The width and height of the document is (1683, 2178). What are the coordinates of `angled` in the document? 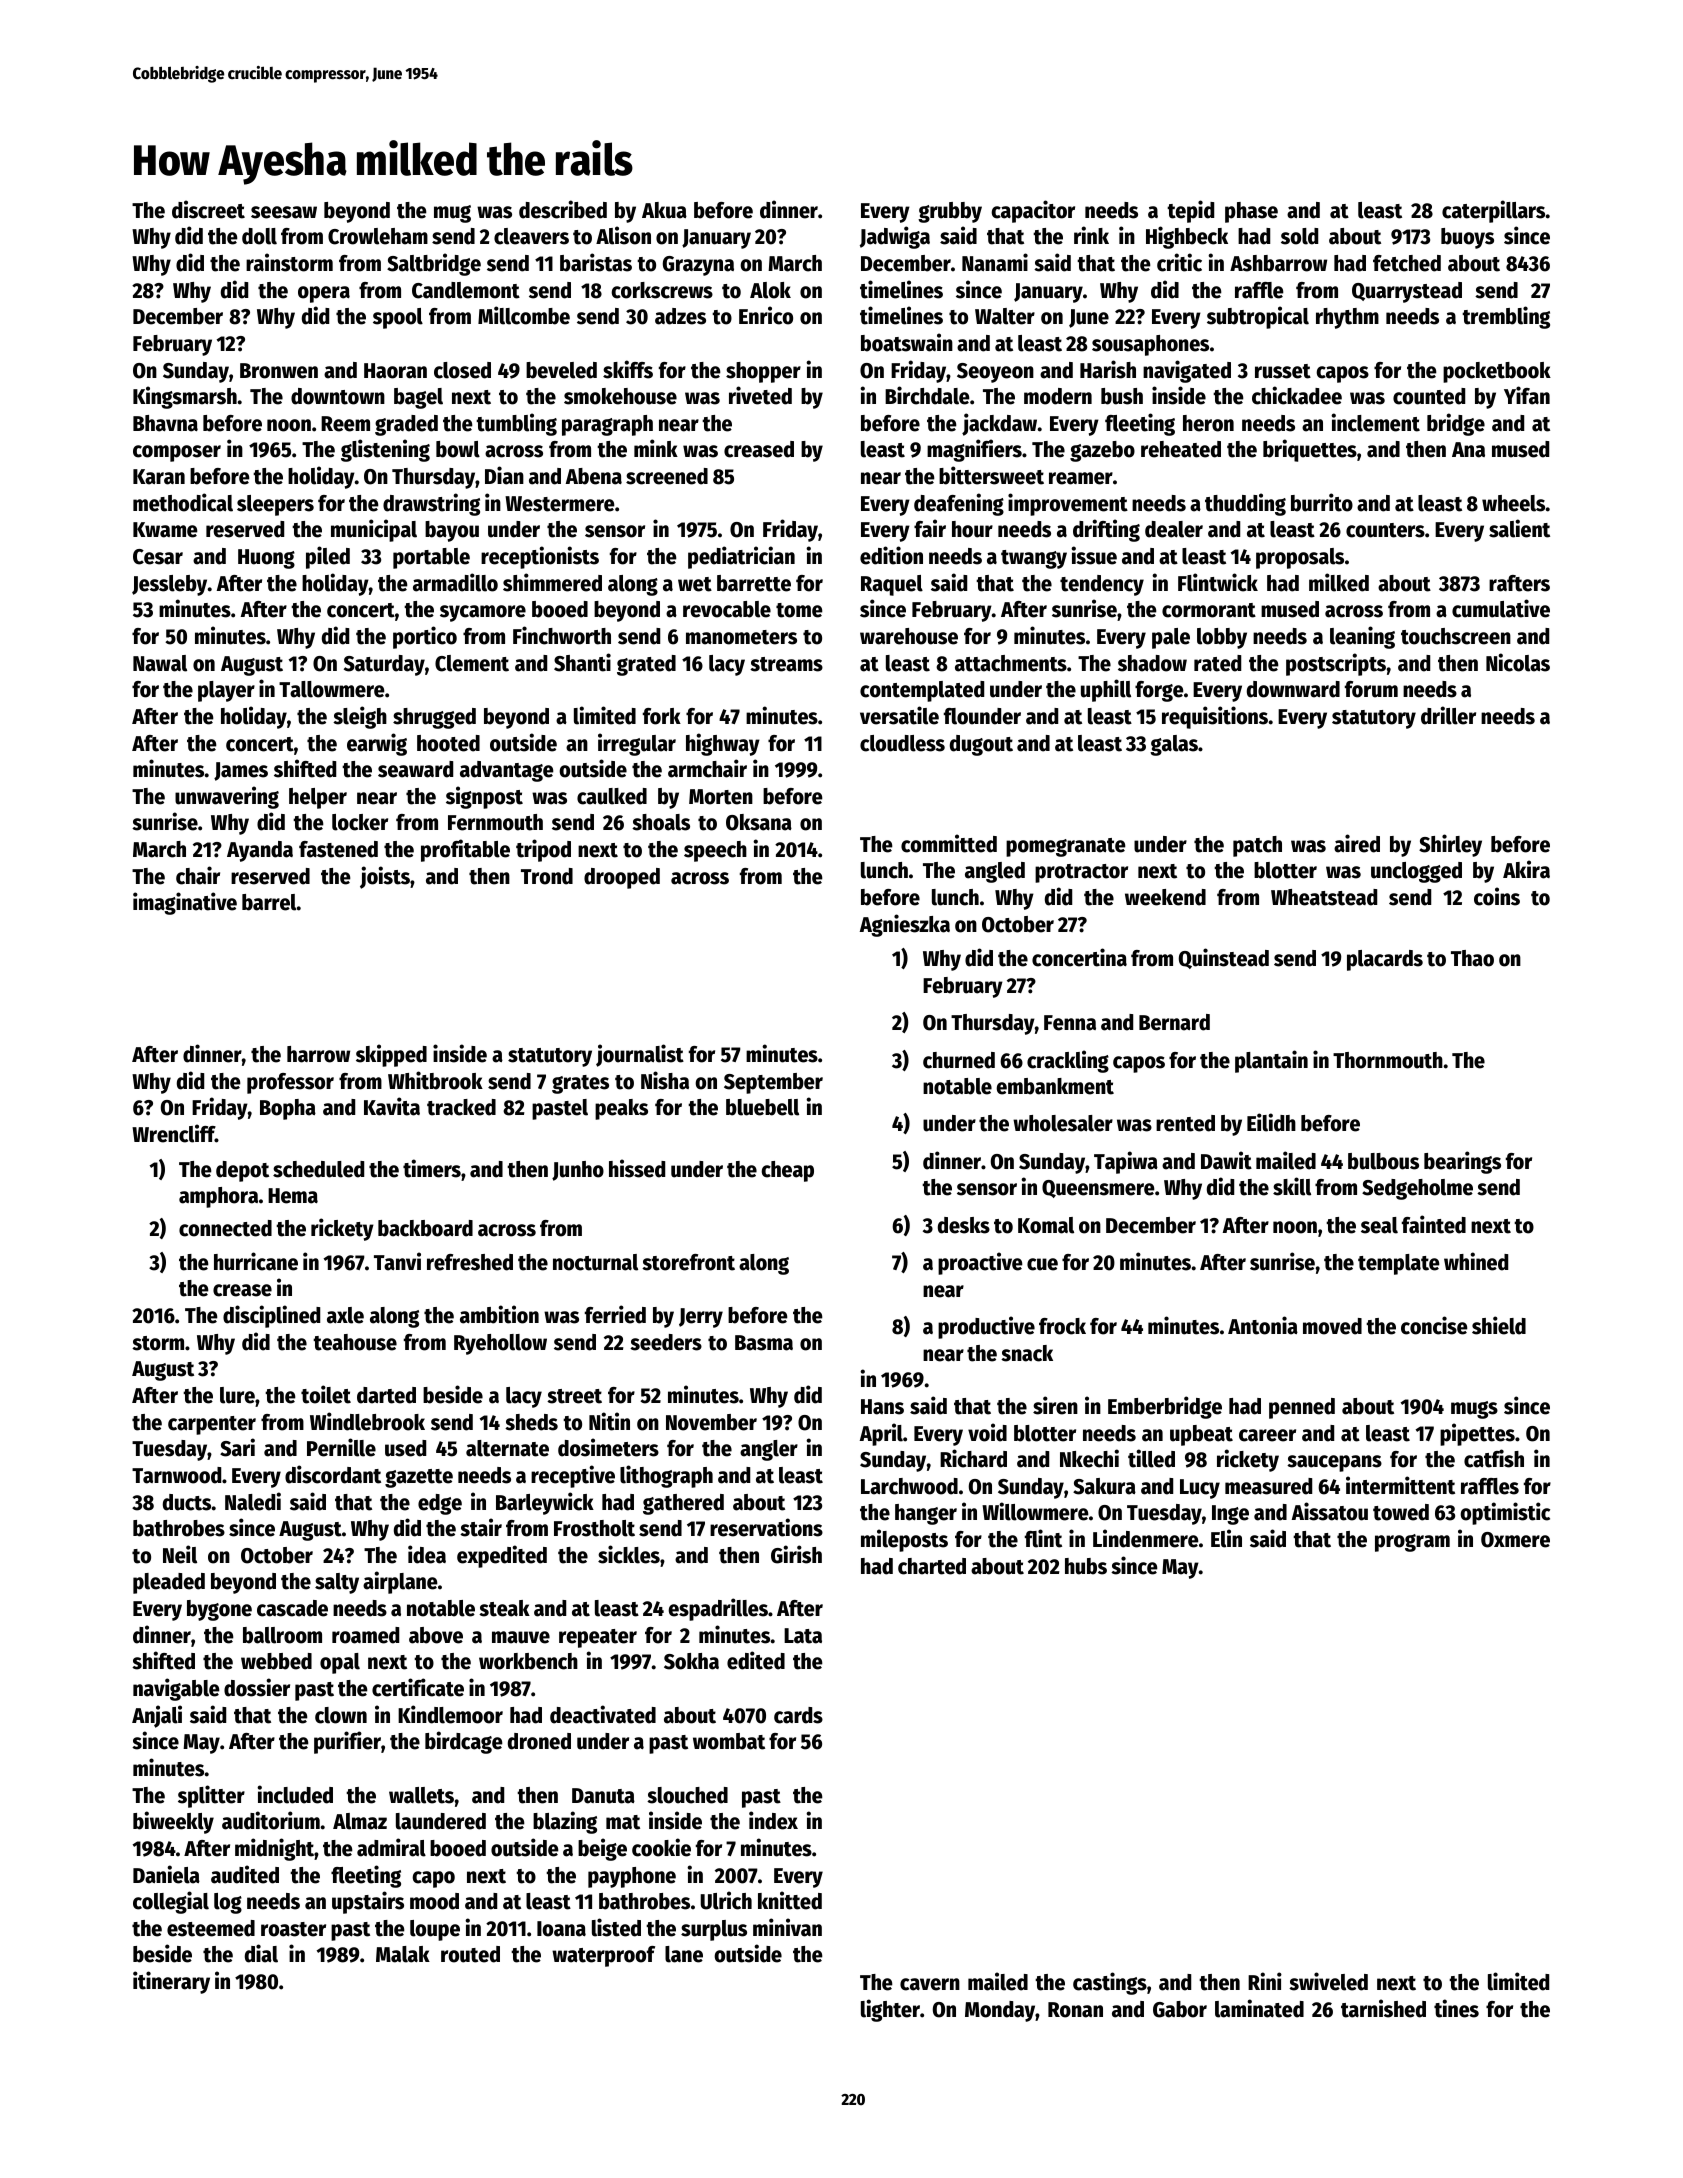 It's located at (995, 872).
